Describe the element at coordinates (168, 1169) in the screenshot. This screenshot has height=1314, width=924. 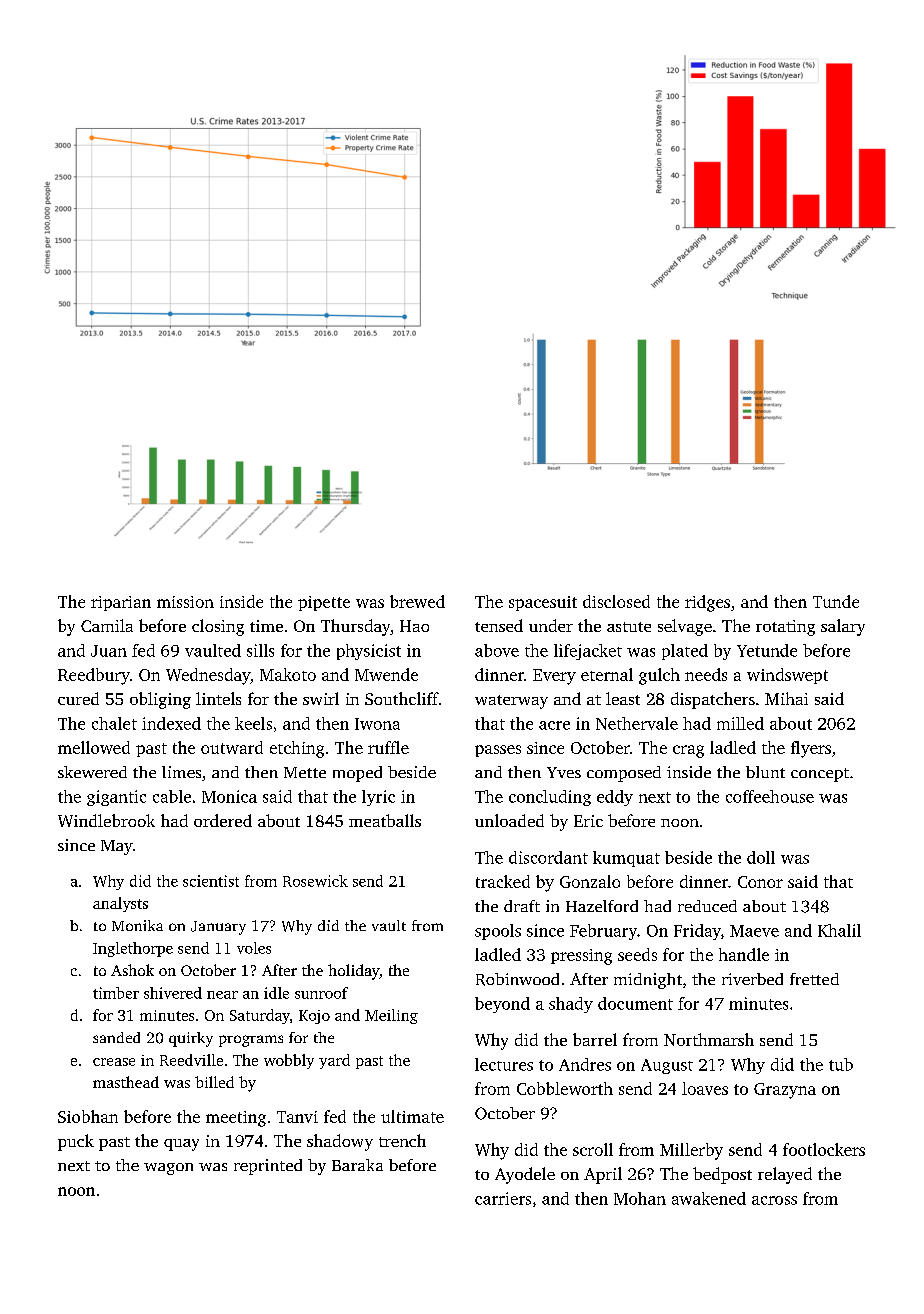
I see `wagon` at that location.
